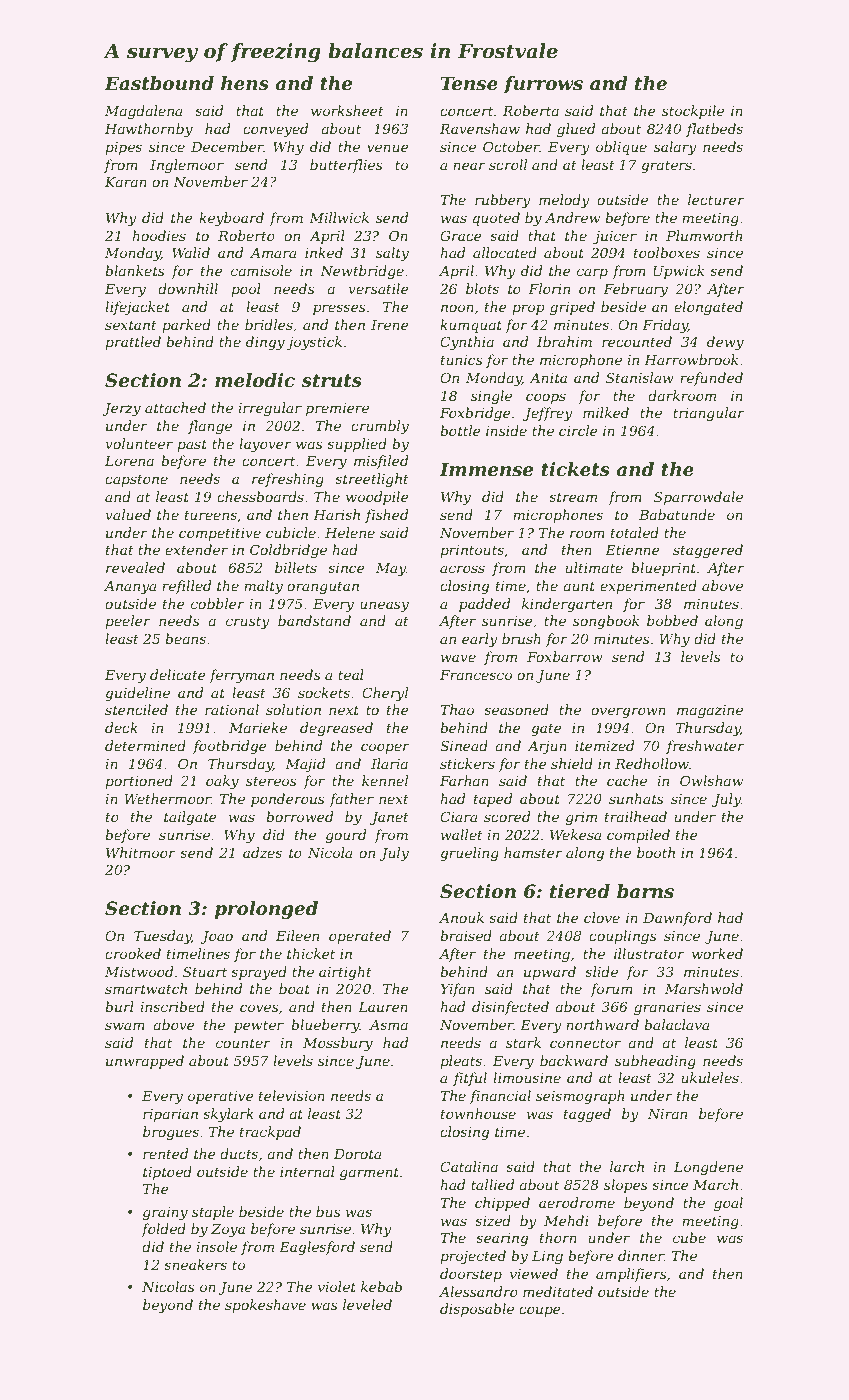 This document has width=849, height=1400. Describe the element at coordinates (195, 1264) in the document. I see `sneakers` at that location.
